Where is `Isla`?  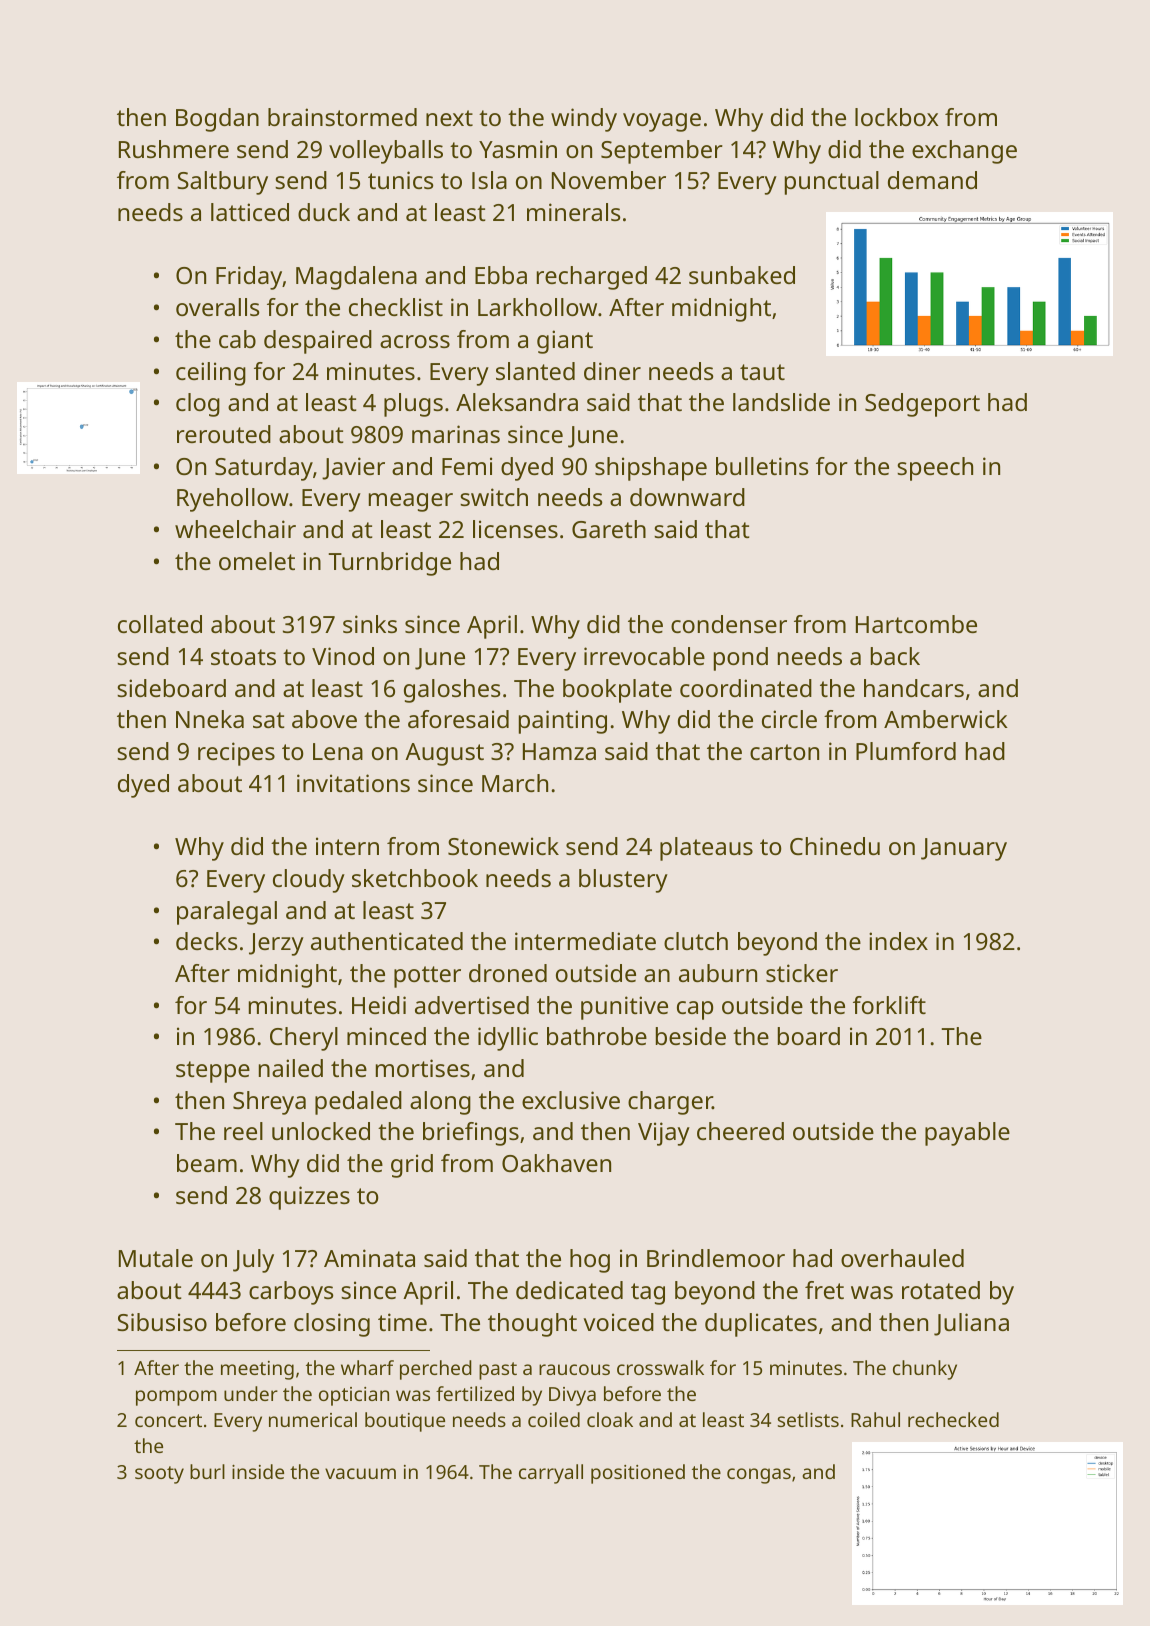 Isla is located at coordinates (489, 180).
